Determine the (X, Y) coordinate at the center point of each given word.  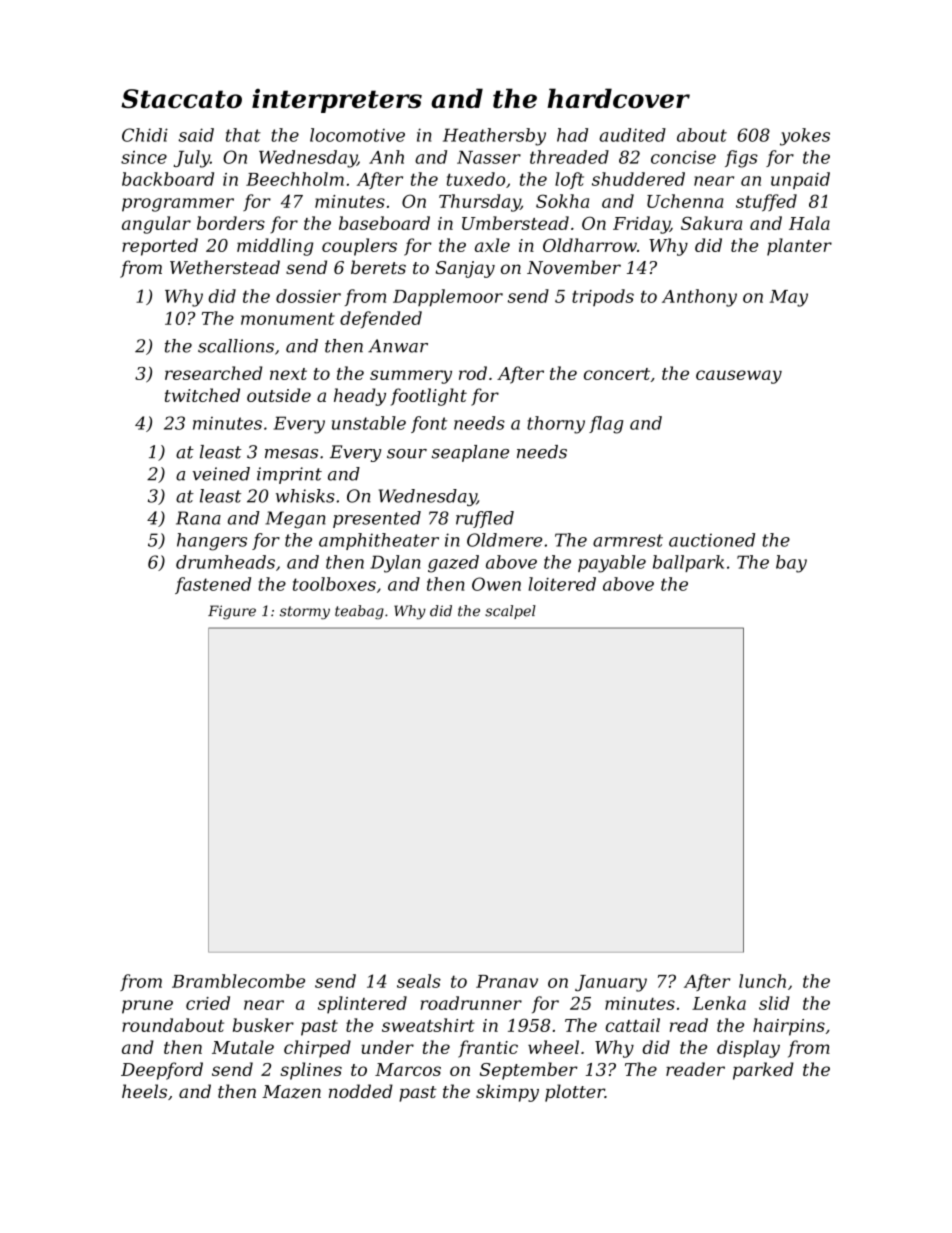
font (429, 424)
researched (213, 373)
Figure (232, 612)
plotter (575, 1093)
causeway (739, 377)
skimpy (507, 1093)
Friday (641, 225)
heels (144, 1091)
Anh (386, 157)
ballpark (688, 563)
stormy (305, 613)
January (611, 983)
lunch (762, 981)
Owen (496, 584)
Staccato (181, 98)
